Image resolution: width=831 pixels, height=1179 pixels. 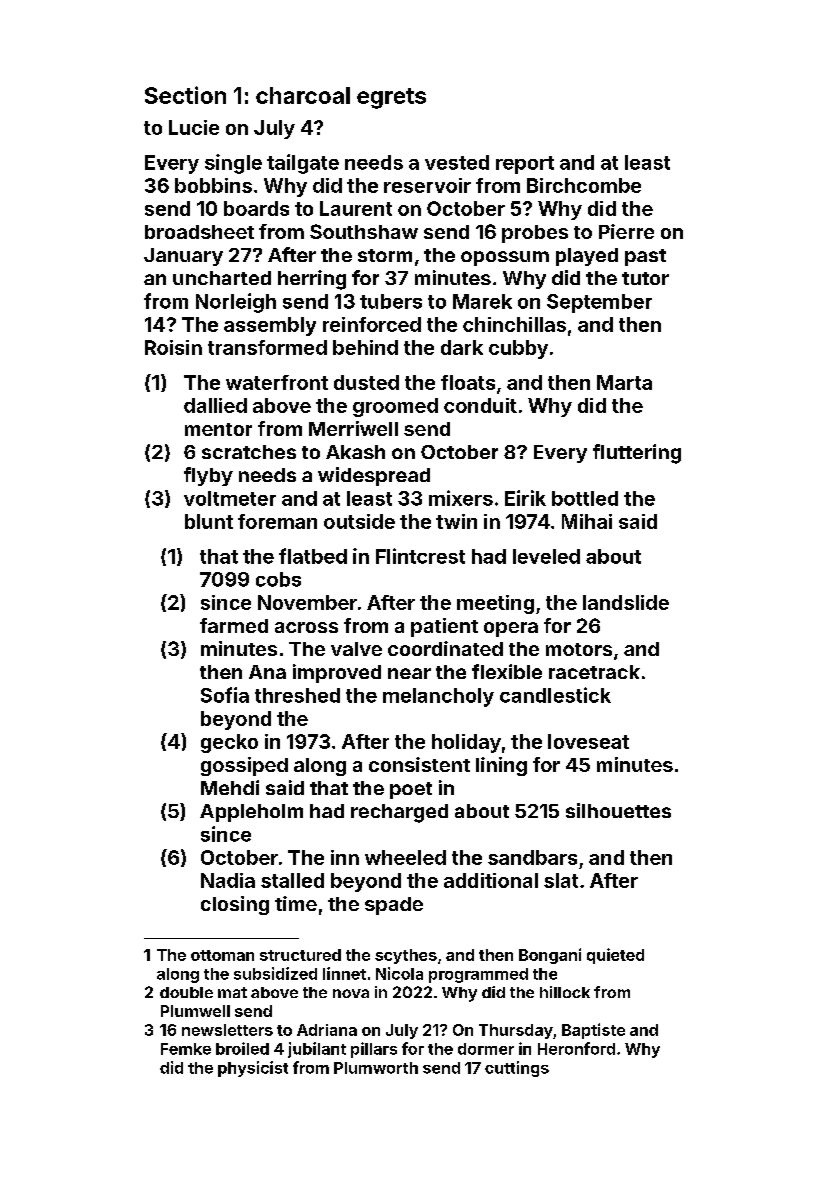 What do you see at coordinates (584, 185) in the image?
I see `Birchcombe` at bounding box center [584, 185].
